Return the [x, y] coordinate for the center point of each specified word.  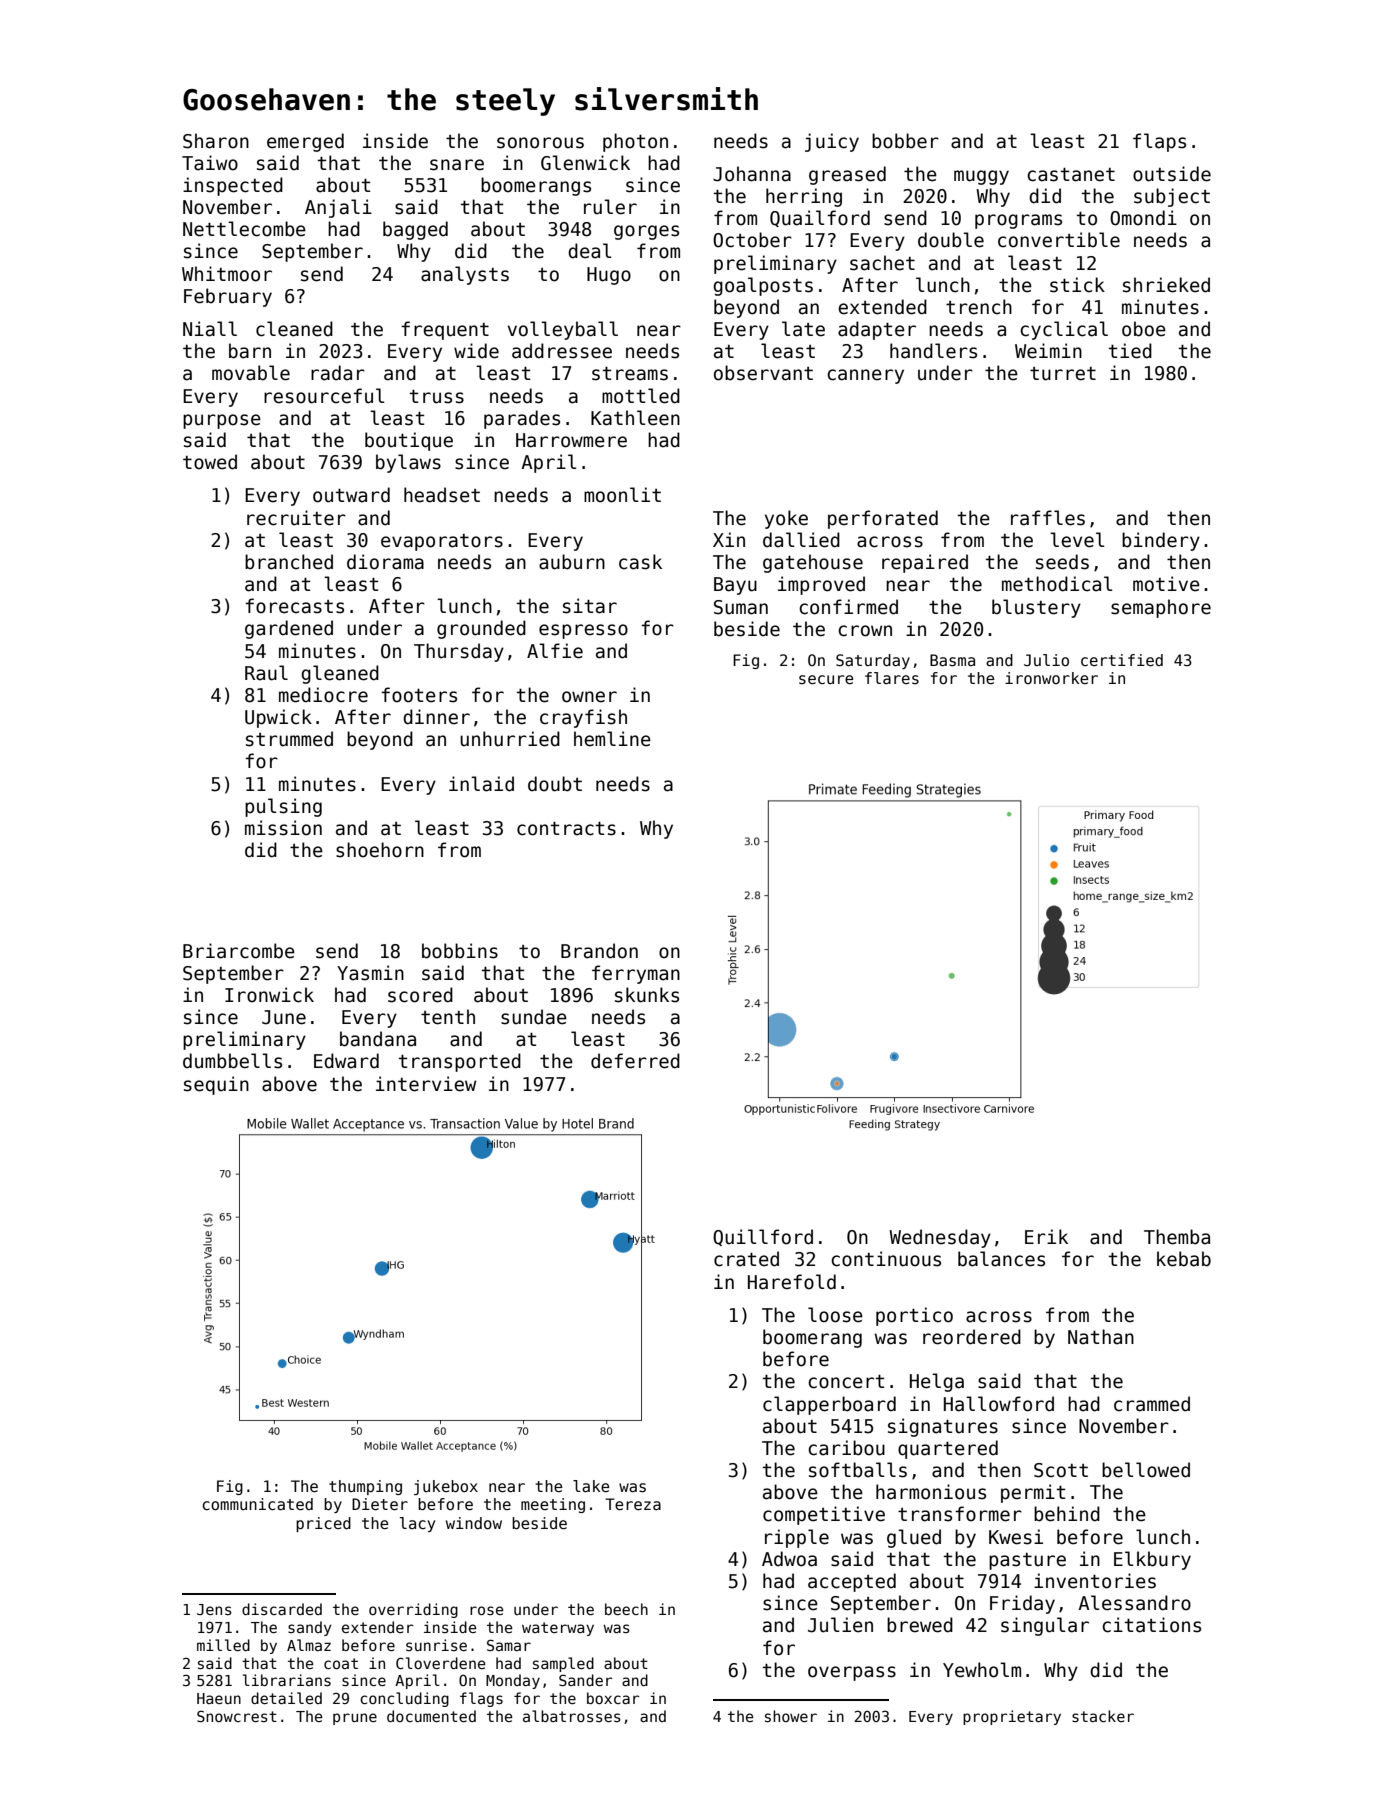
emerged [305, 142]
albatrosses [572, 1716]
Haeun [219, 1698]
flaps [1159, 142]
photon [635, 142]
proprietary [1012, 1717]
